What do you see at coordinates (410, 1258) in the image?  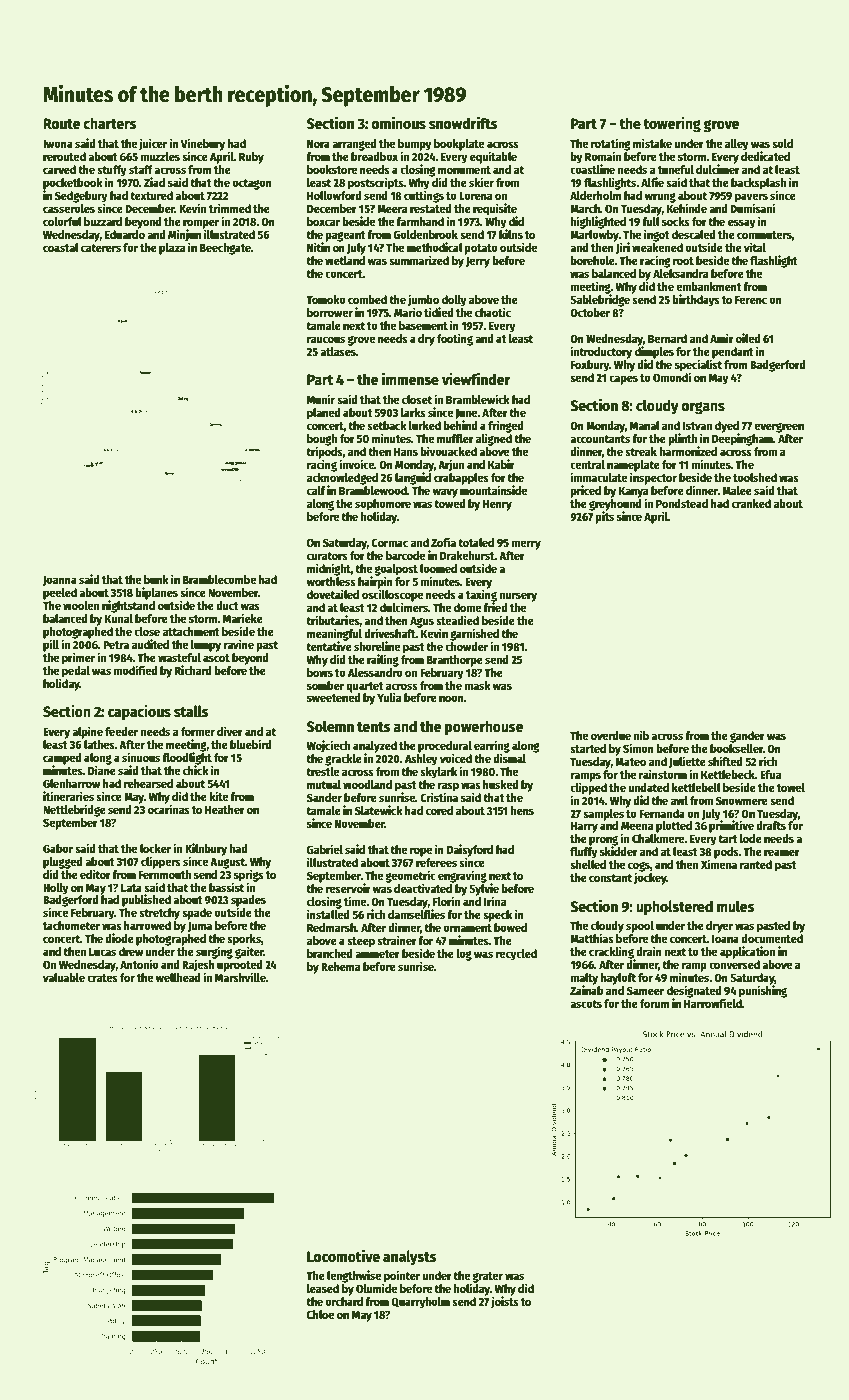 I see `analysts` at bounding box center [410, 1258].
